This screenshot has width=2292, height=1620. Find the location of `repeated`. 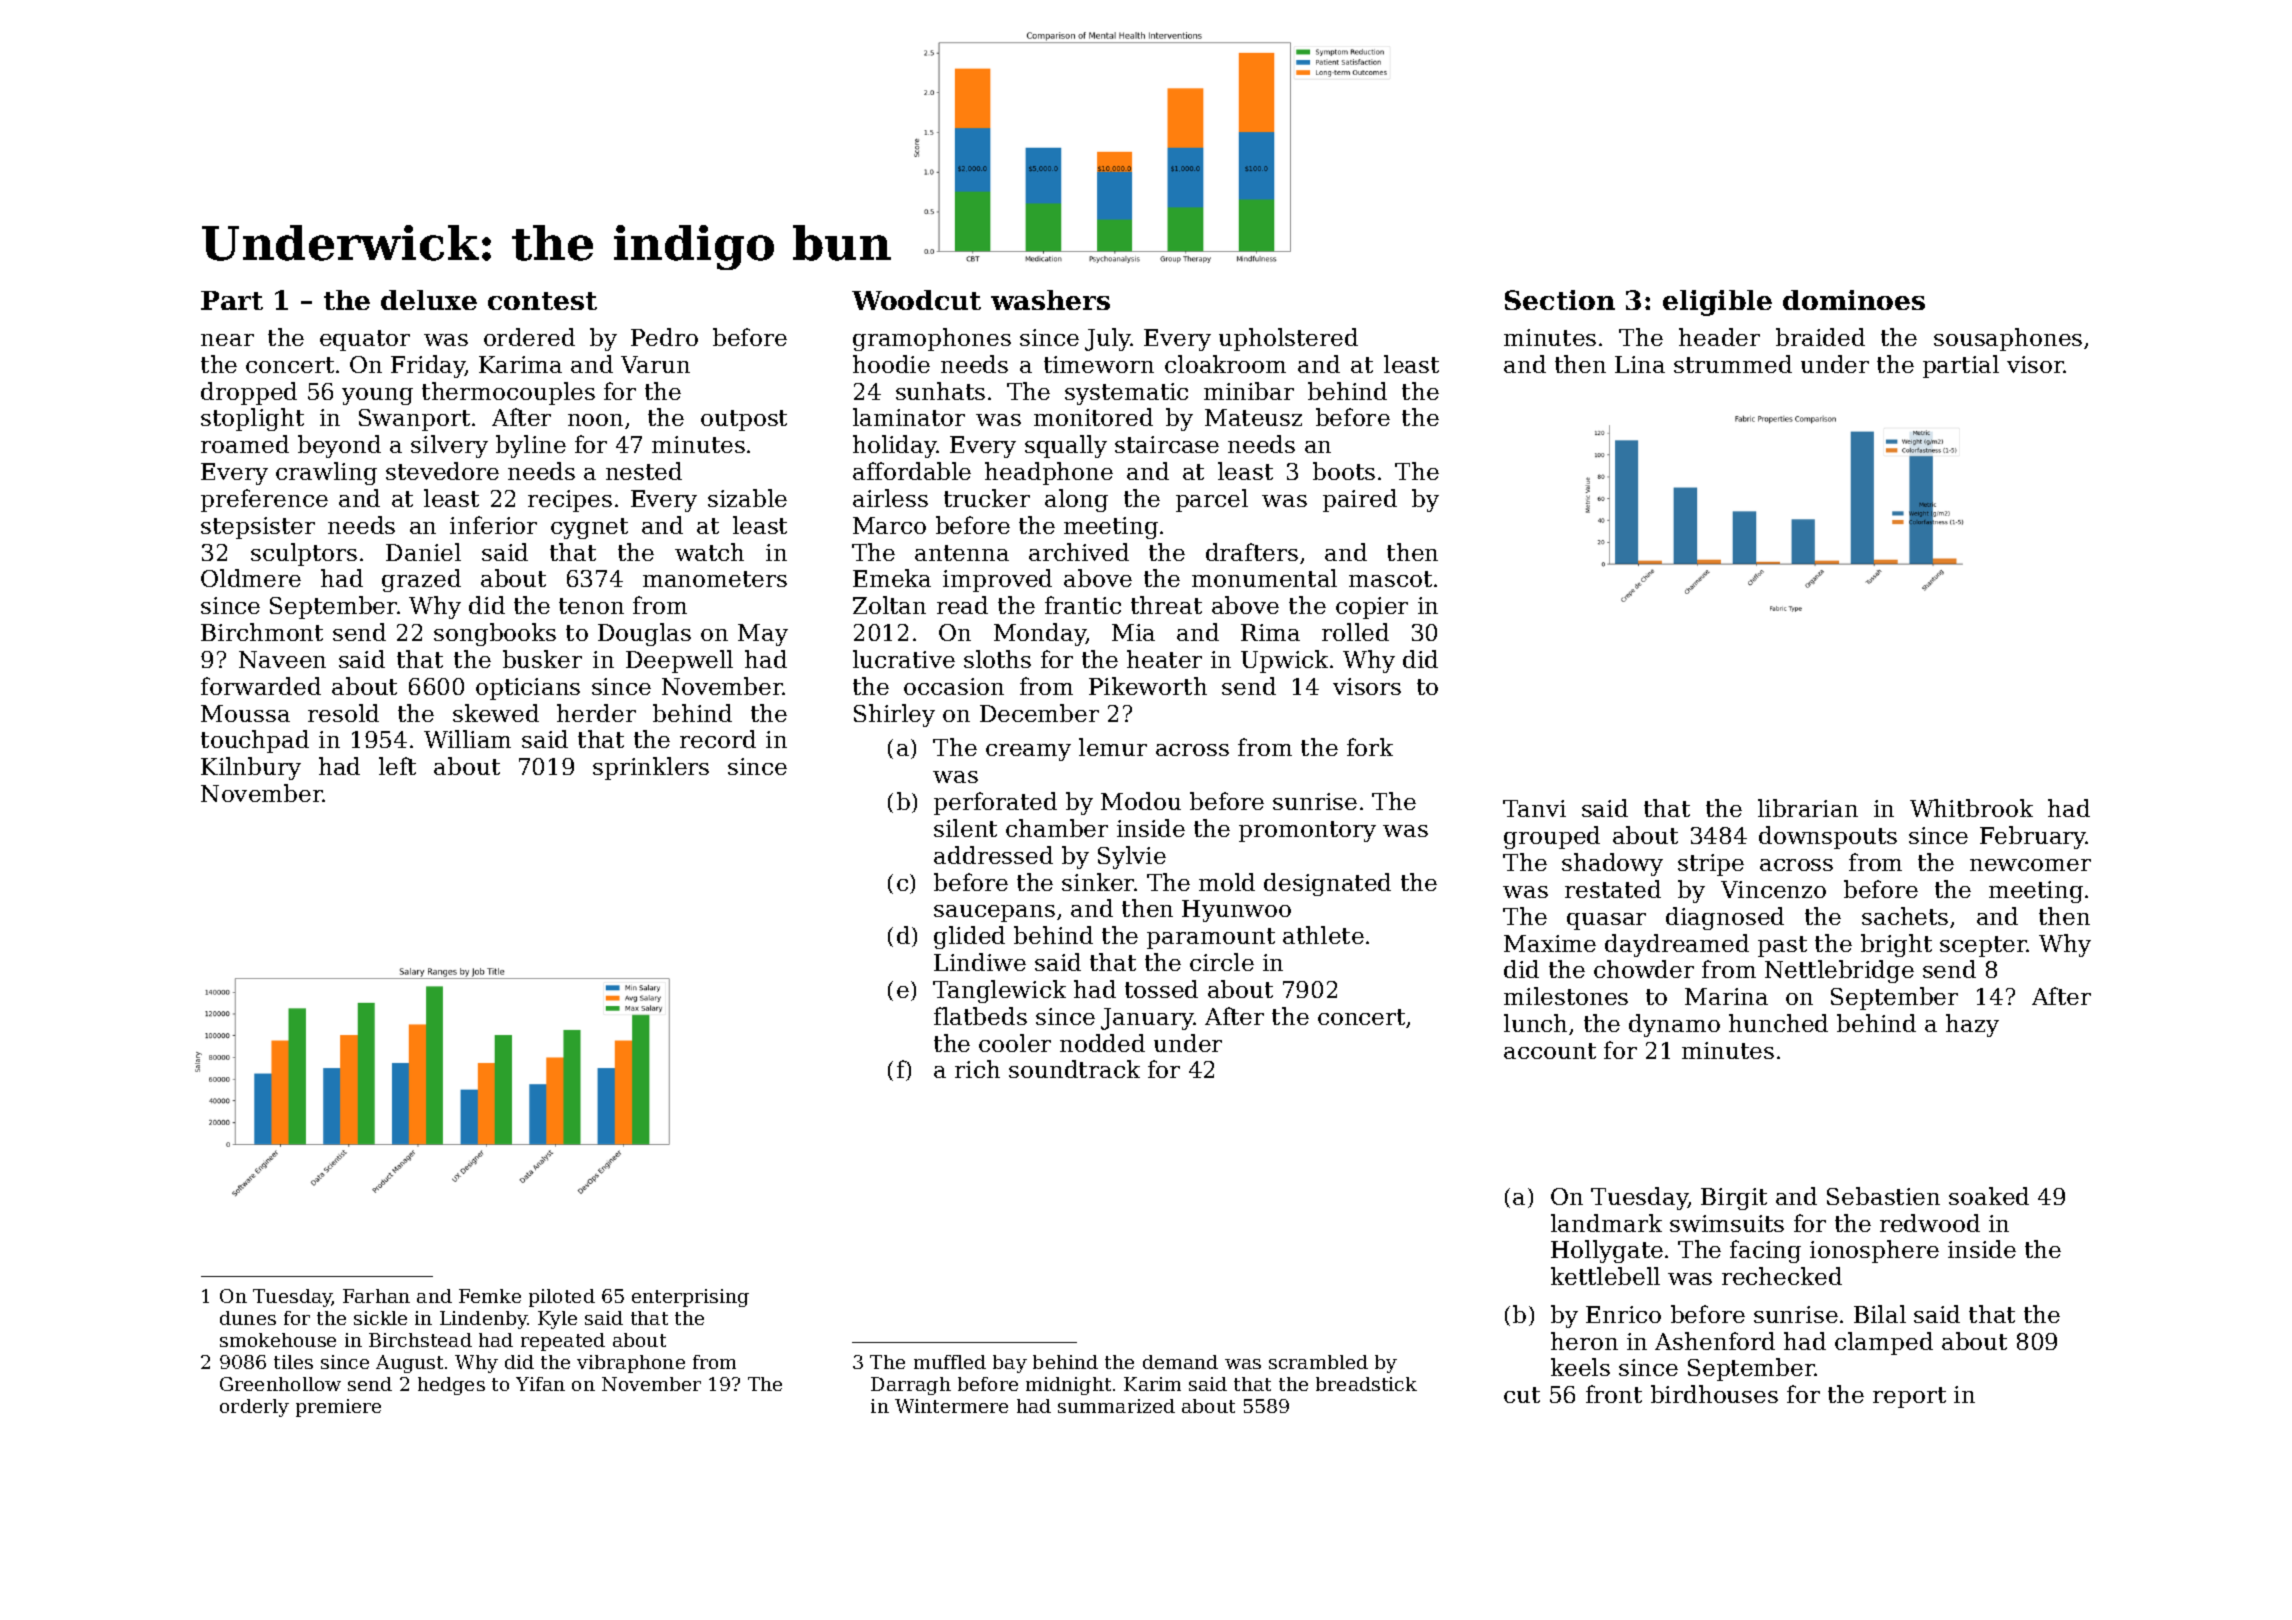

repeated is located at coordinates (563, 1342).
